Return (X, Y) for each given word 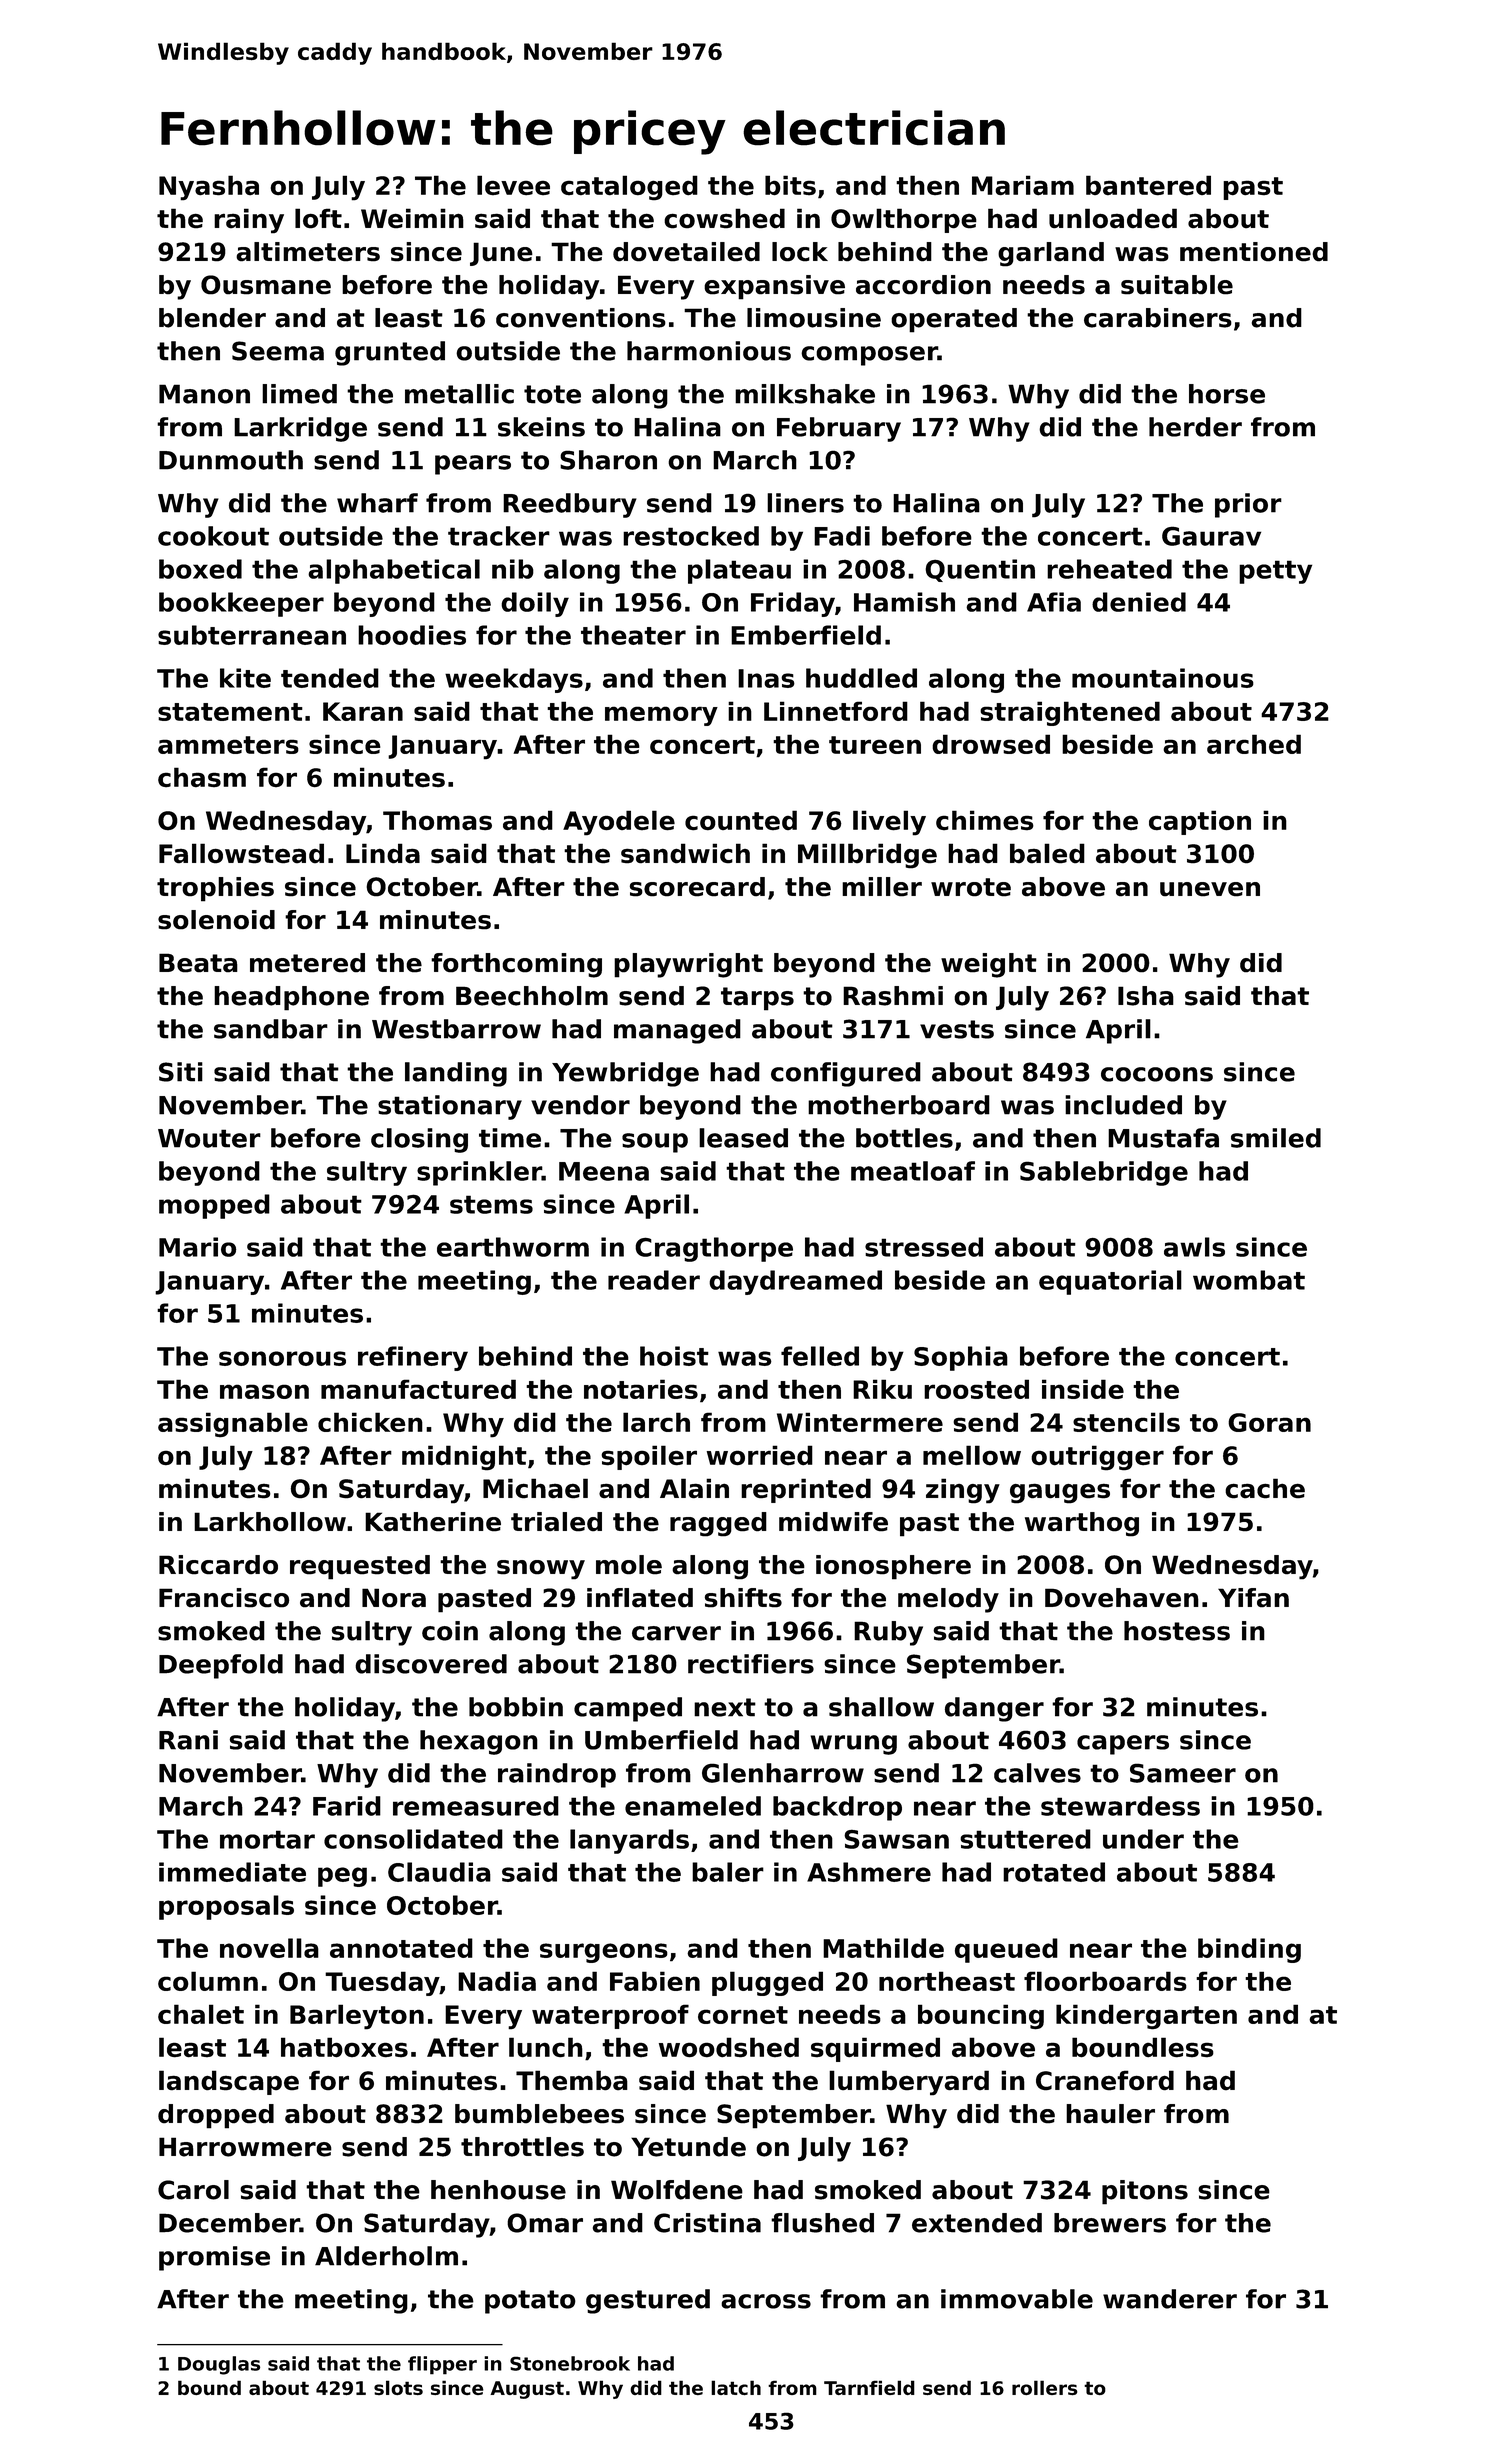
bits (790, 185)
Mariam (1023, 185)
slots (398, 2387)
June (501, 254)
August (527, 2390)
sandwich (685, 853)
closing (419, 1140)
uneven (1210, 889)
